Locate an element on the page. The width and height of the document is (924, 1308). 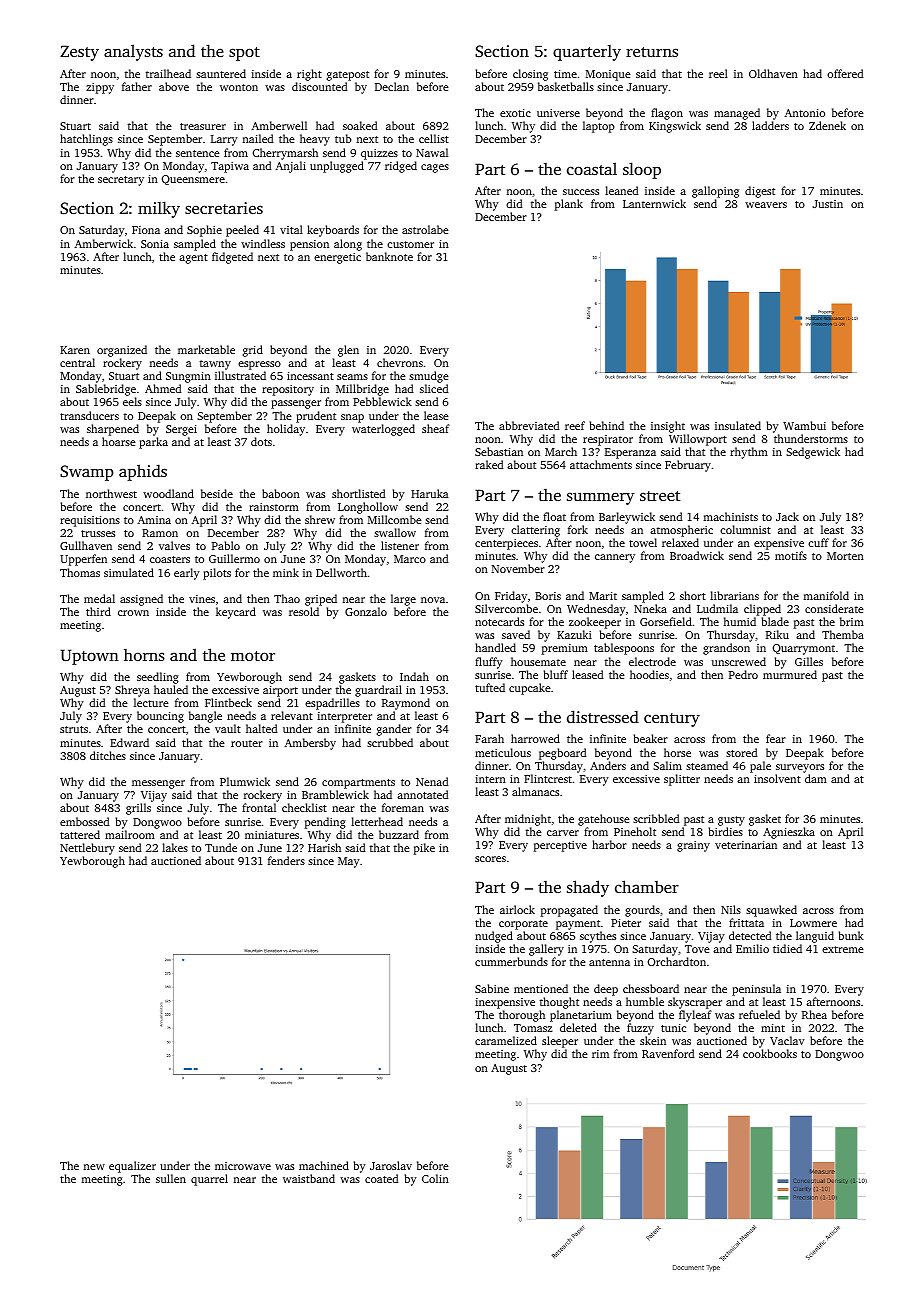
chamber is located at coordinates (647, 886).
